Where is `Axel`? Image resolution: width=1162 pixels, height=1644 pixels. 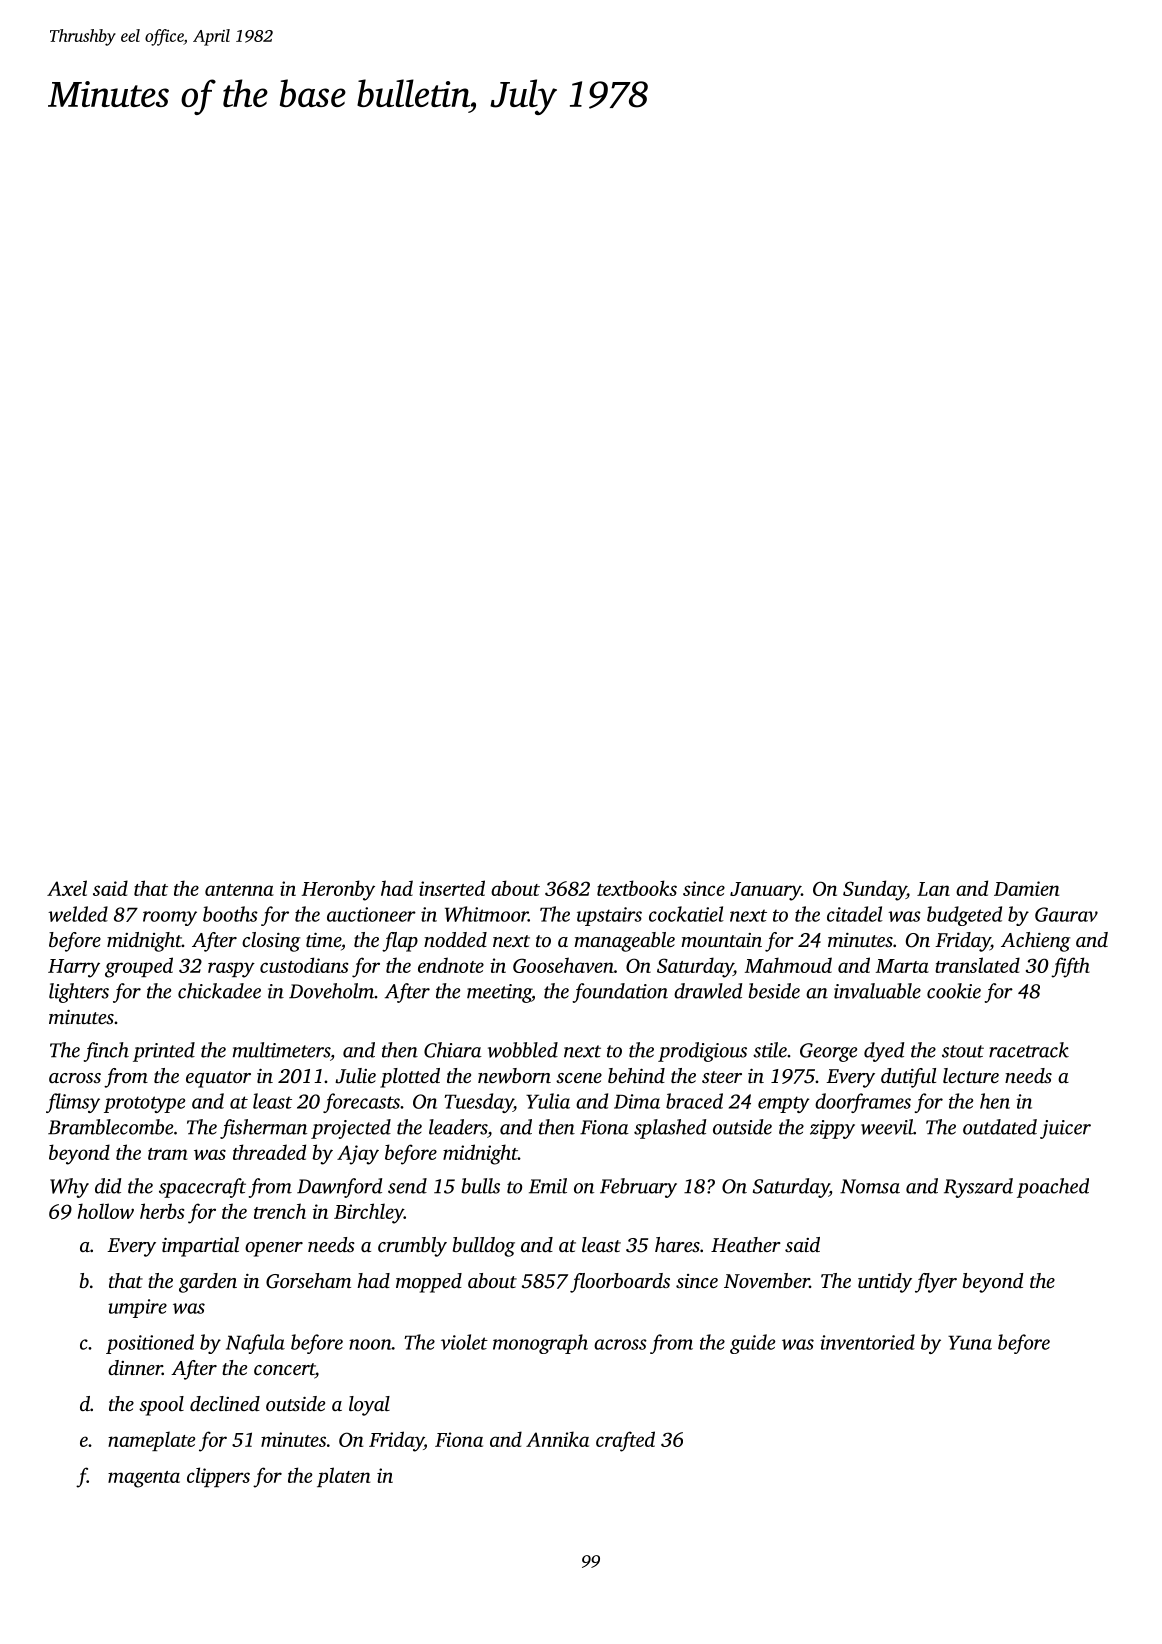 Axel is located at coordinates (67, 888).
